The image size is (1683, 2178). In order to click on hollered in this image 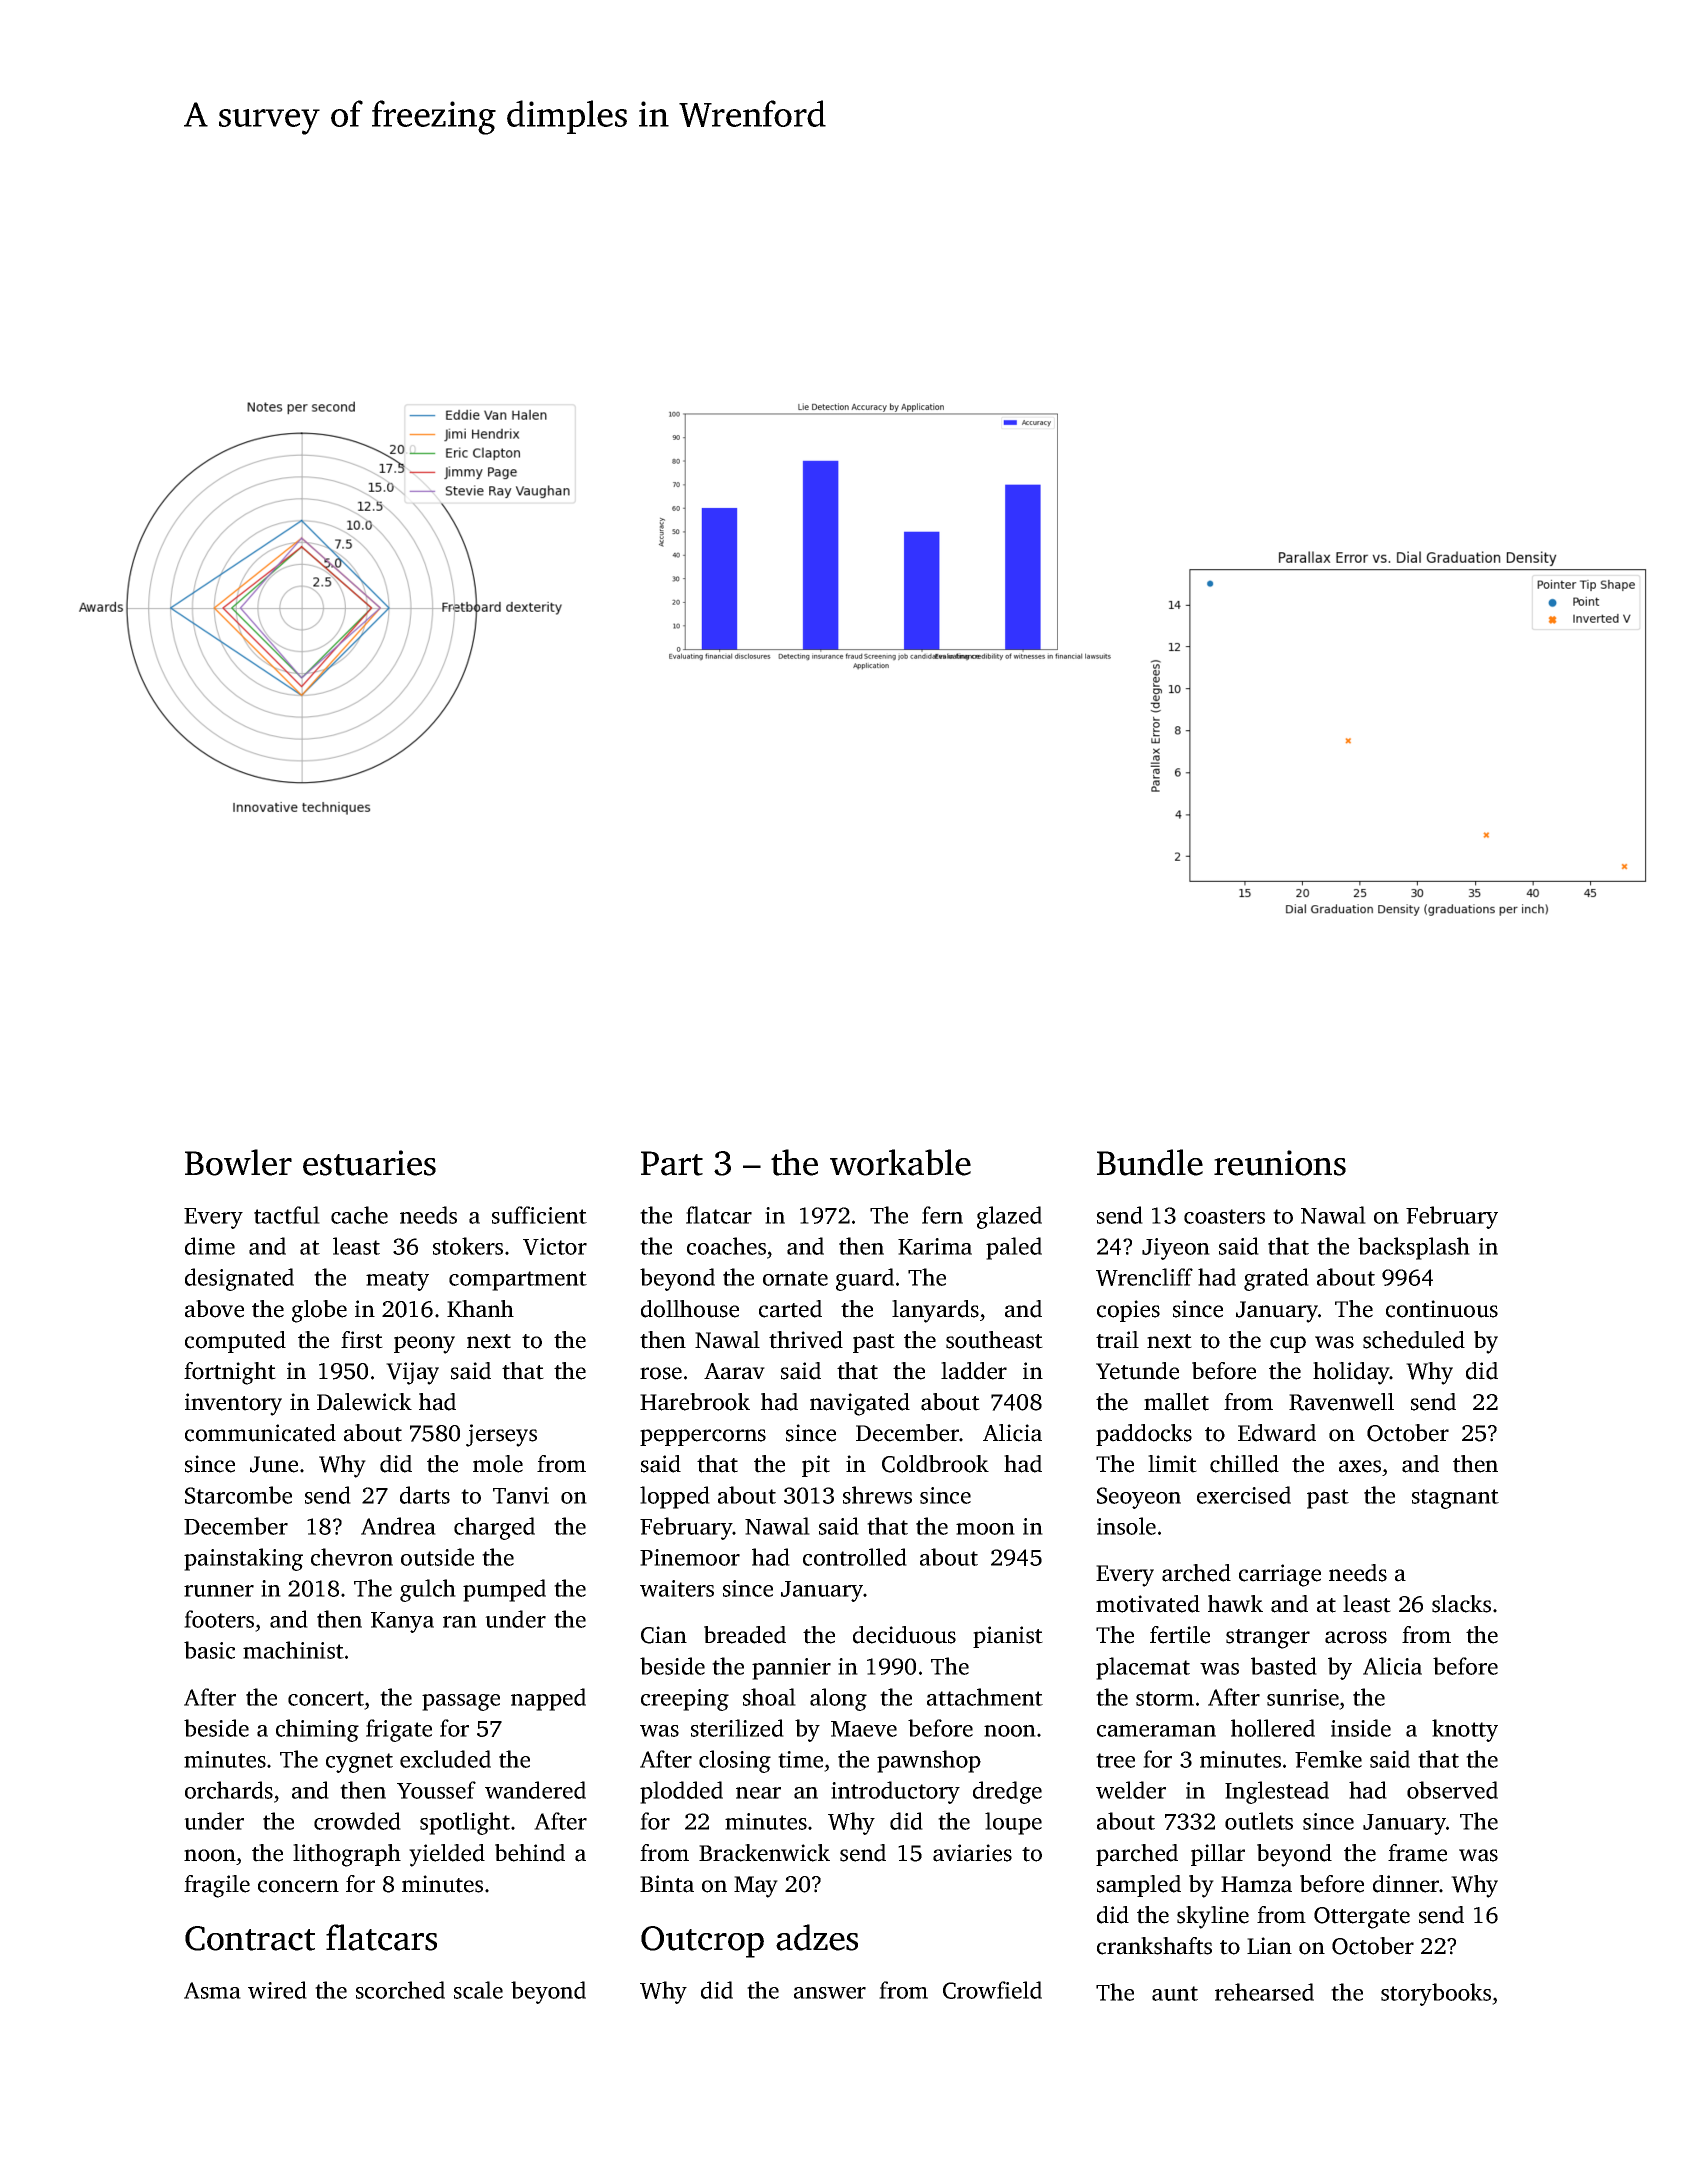, I will do `click(1273, 1728)`.
